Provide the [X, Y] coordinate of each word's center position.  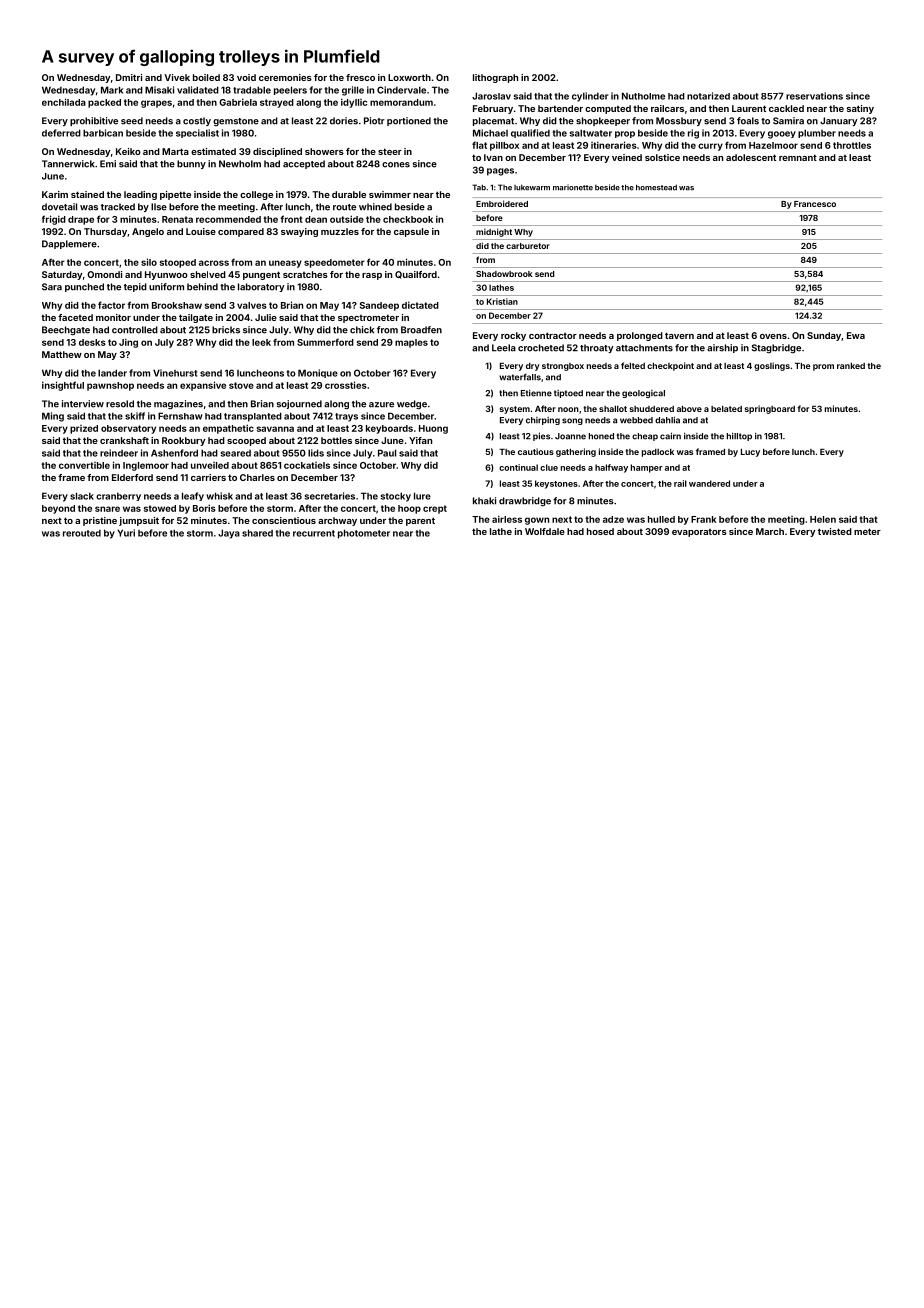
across [214, 263]
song [572, 421]
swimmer [390, 194]
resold [120, 404]
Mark [112, 90]
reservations [814, 96]
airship [722, 348]
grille [353, 91]
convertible [84, 465]
